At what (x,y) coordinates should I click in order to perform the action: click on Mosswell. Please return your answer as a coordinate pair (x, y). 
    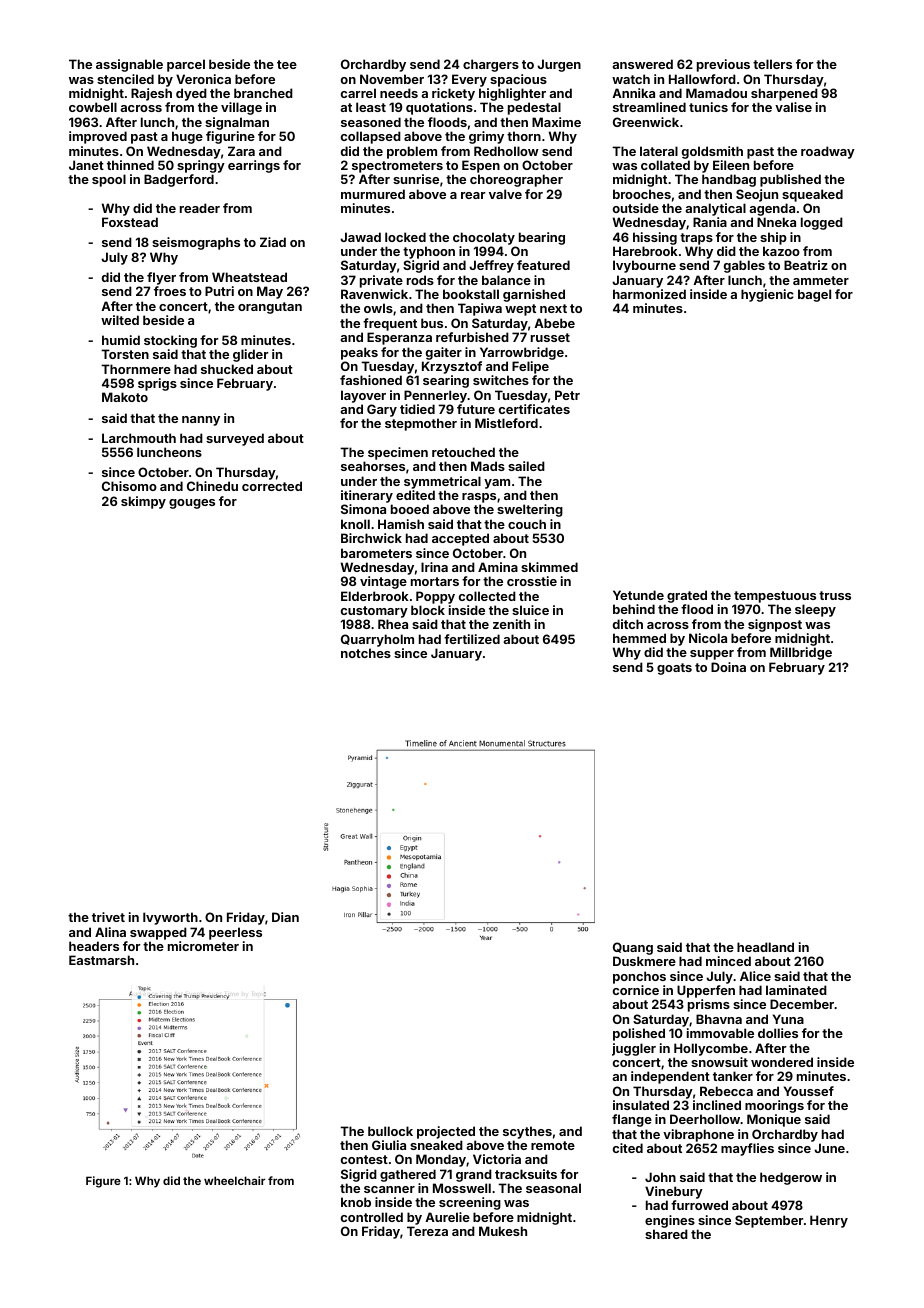
    Looking at the image, I should click on (462, 1188).
